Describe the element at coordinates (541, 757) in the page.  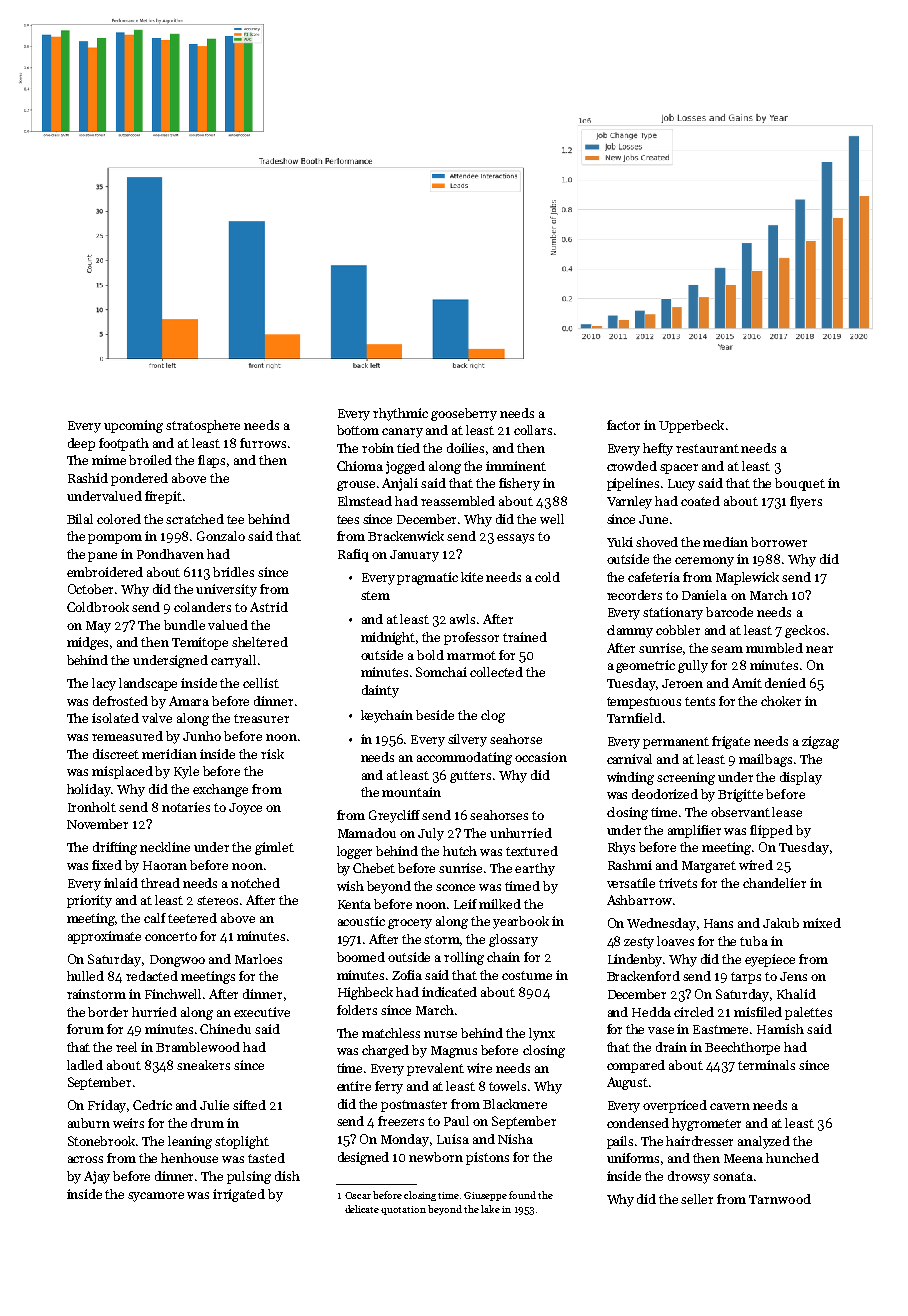
I see `occasion` at that location.
